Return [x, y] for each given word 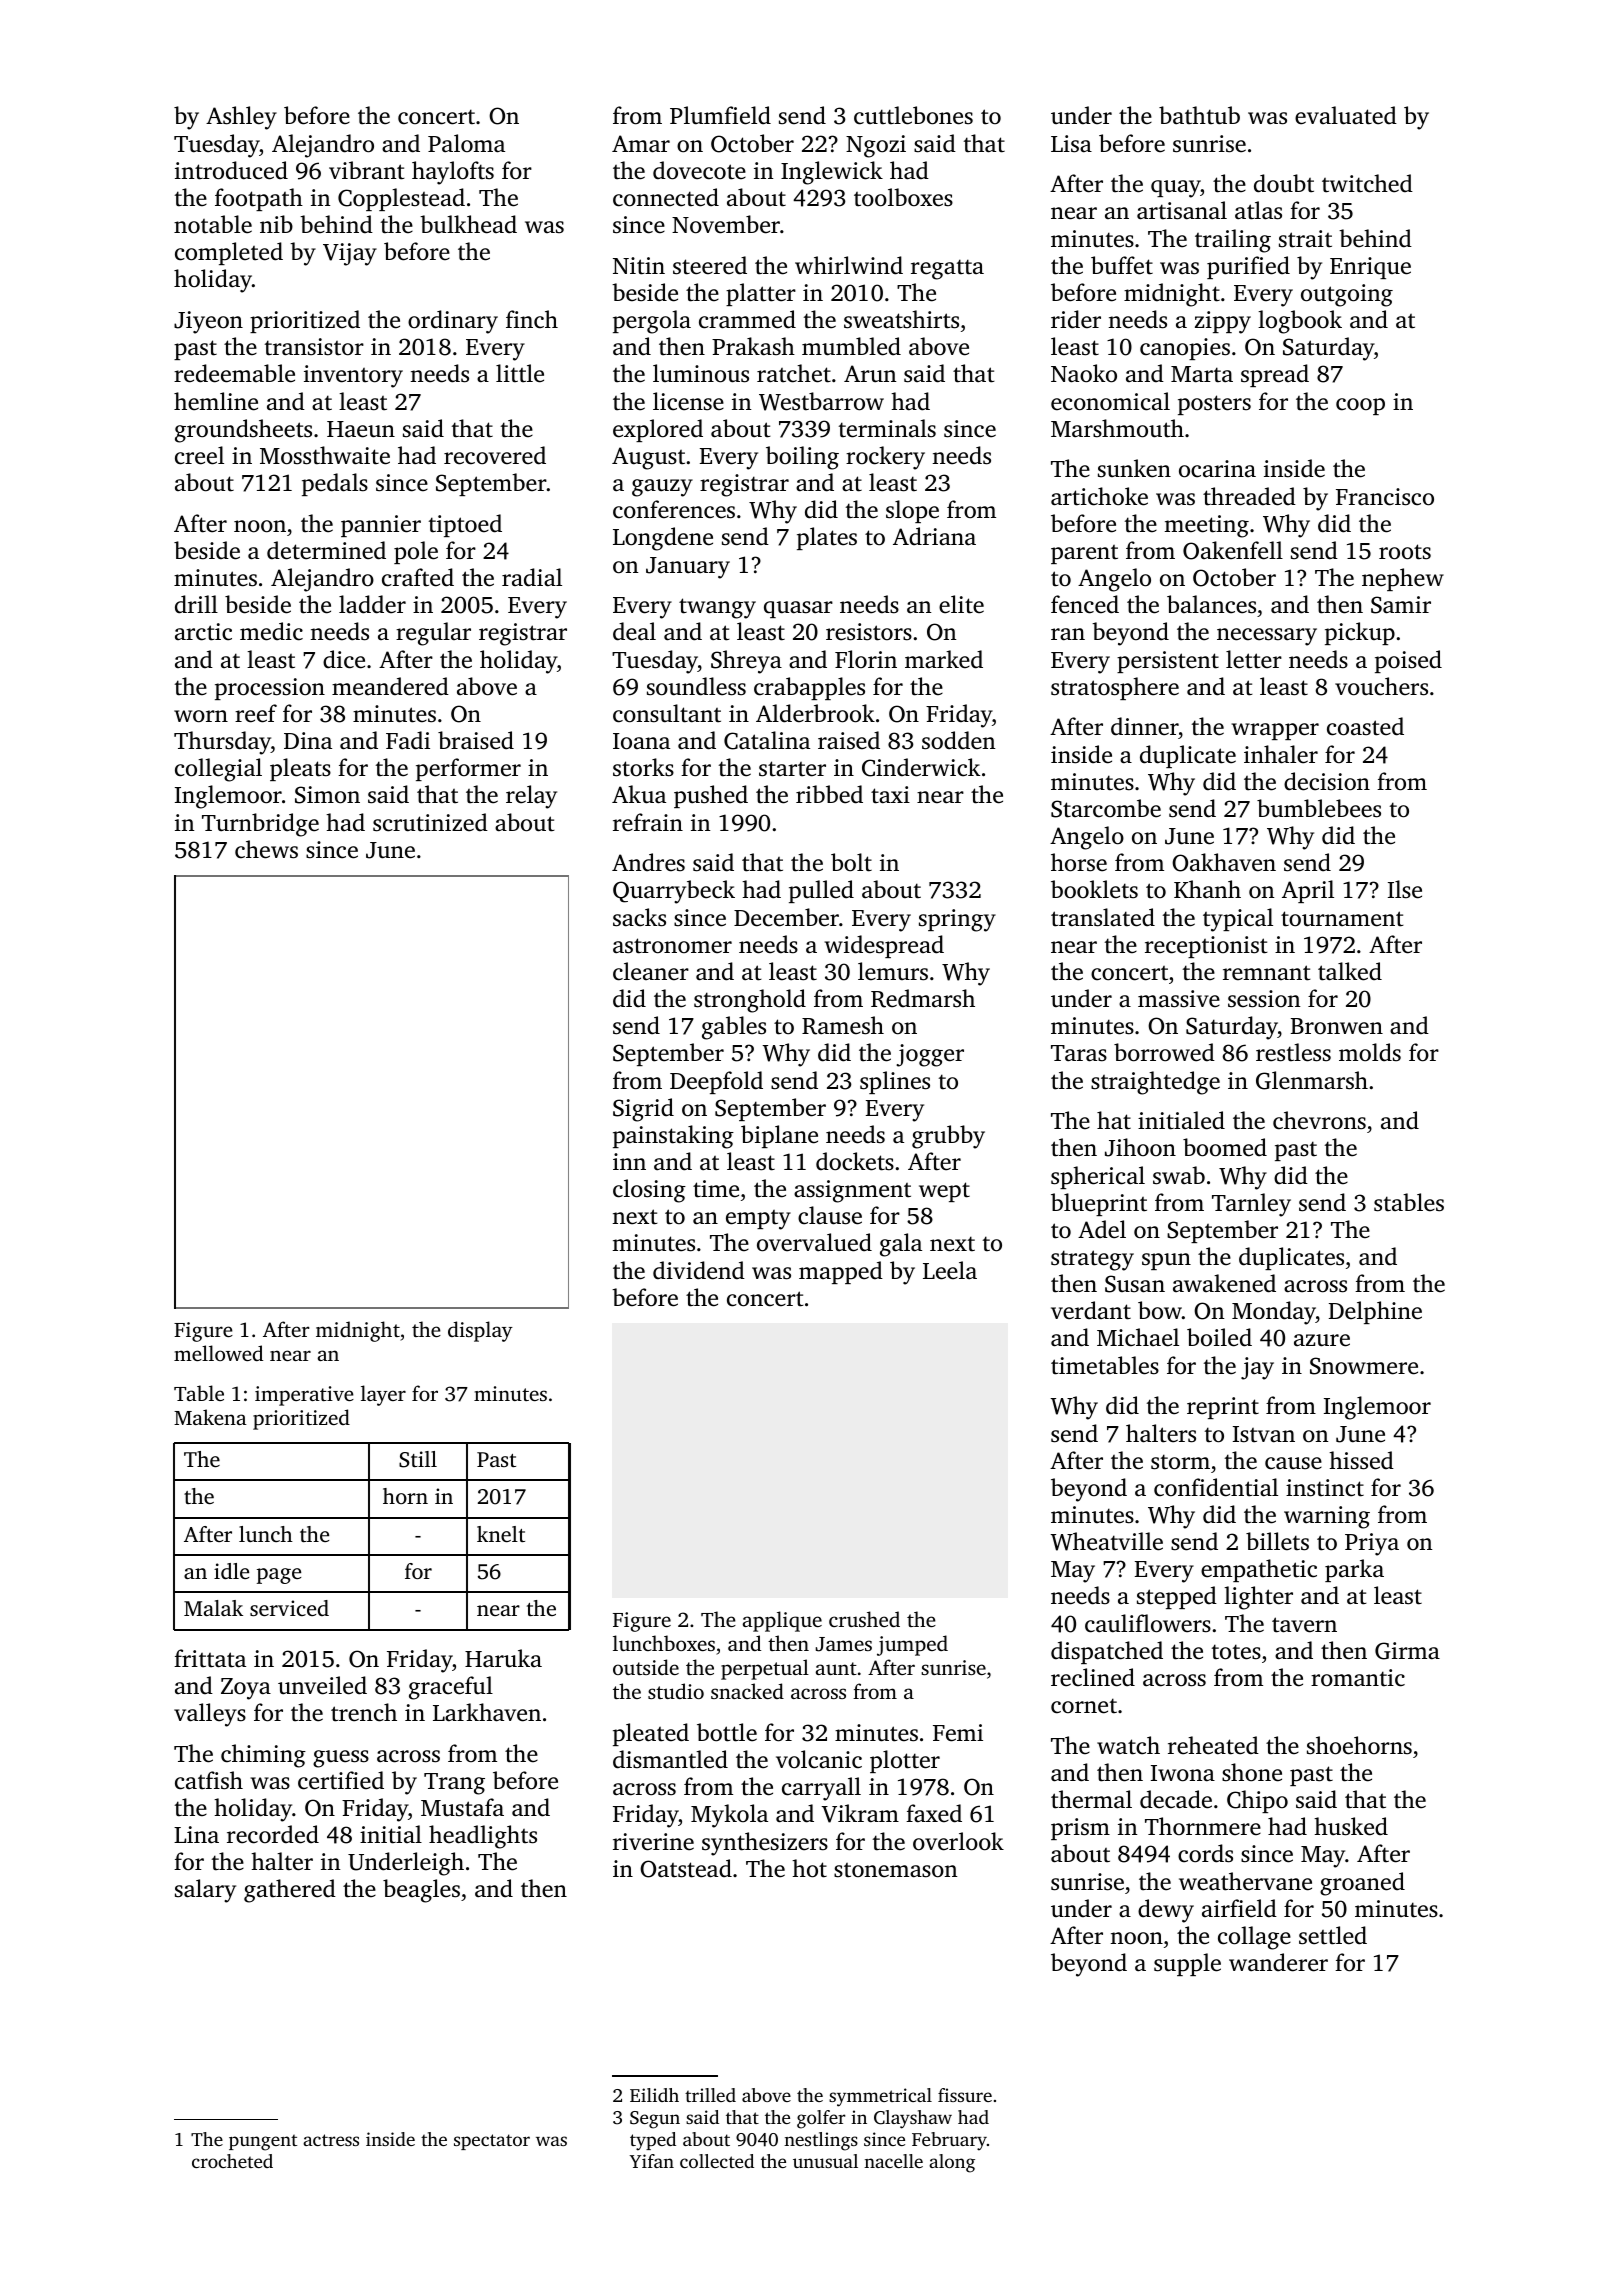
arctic [203, 632]
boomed [1225, 1147]
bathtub [1199, 115]
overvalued [814, 1242]
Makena [210, 1417]
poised [1408, 661]
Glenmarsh [1312, 1080]
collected [717, 2161]
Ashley [241, 118]
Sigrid [643, 1110]
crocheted [232, 2161]
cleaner [651, 971]
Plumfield [720, 115]
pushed [711, 796]
